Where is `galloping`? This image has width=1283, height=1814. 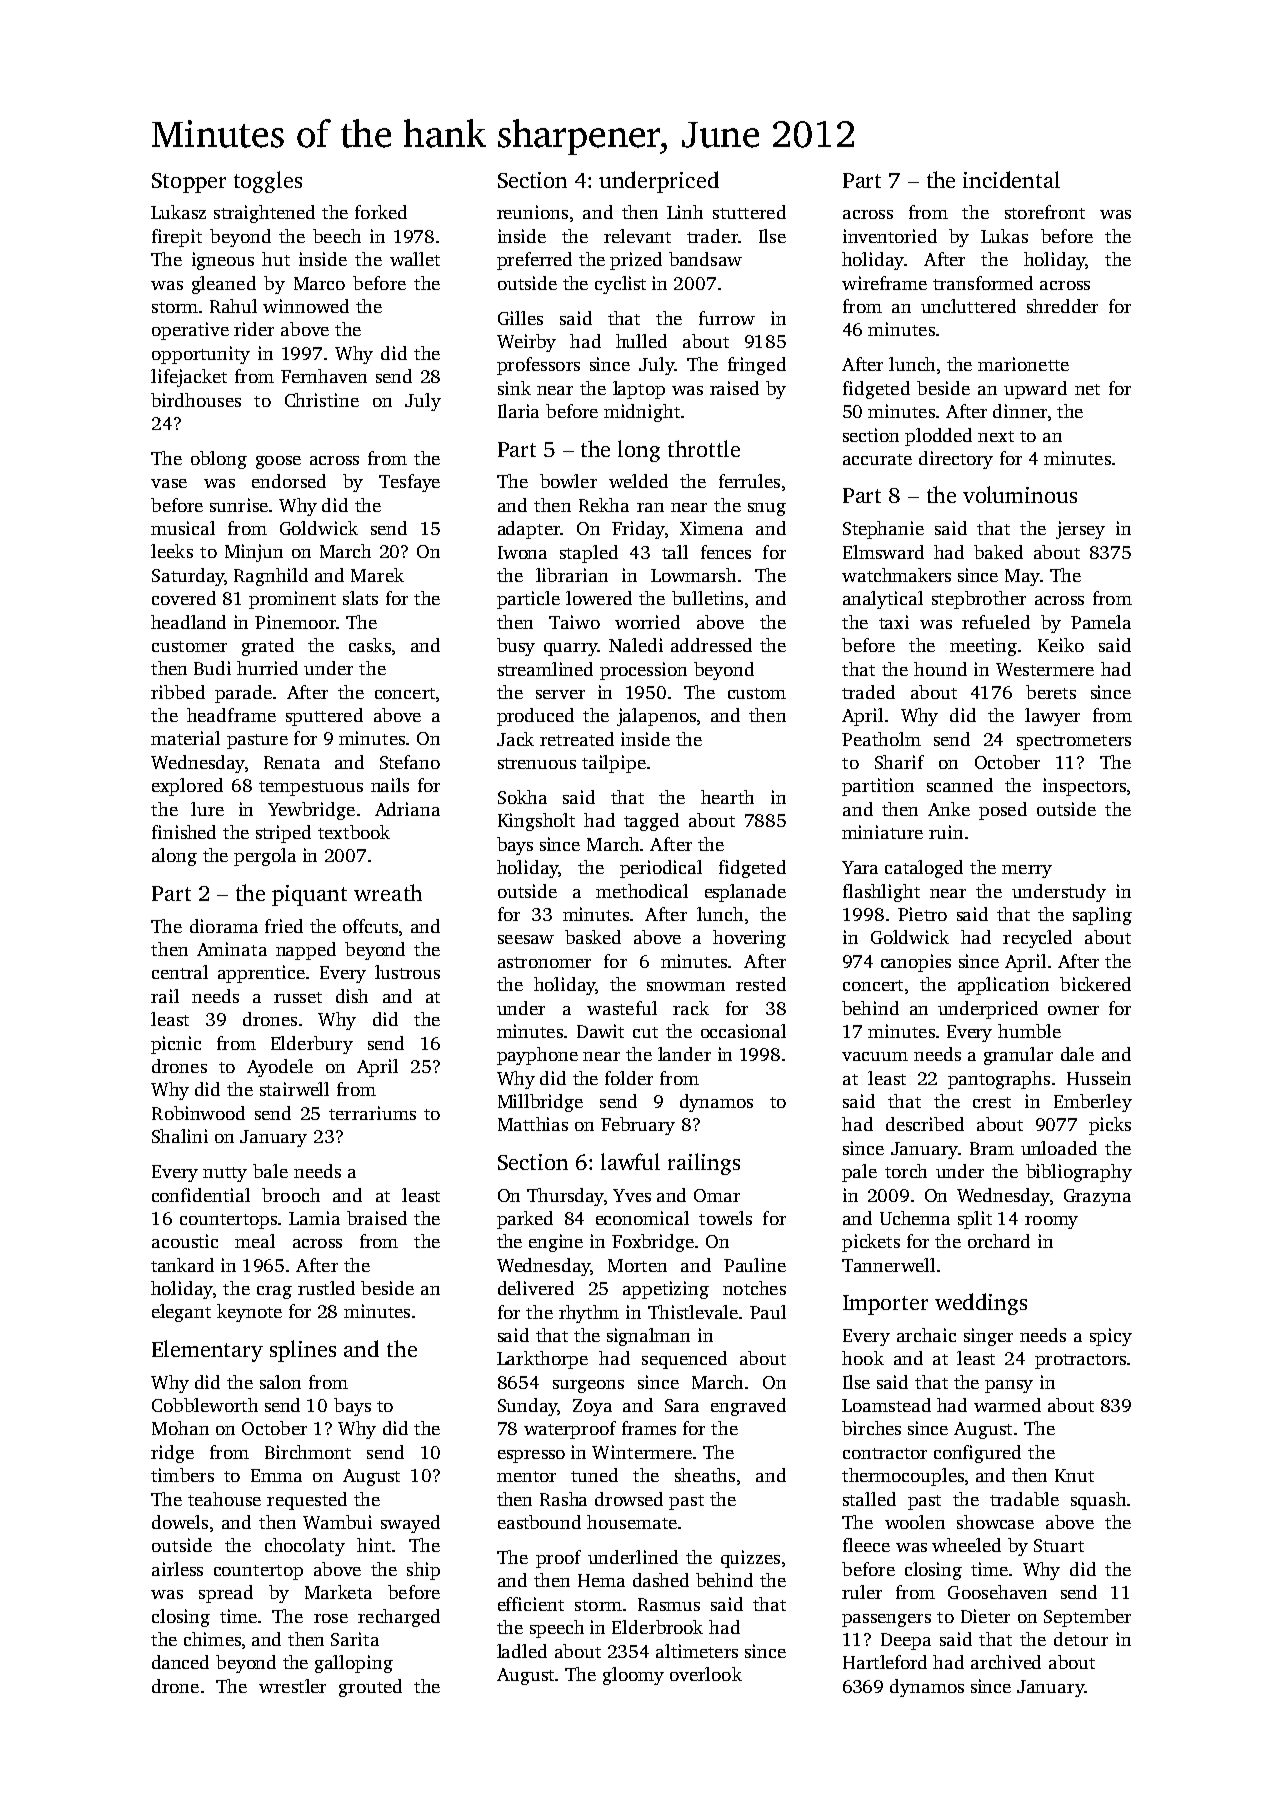 galloping is located at coordinates (354, 1664).
